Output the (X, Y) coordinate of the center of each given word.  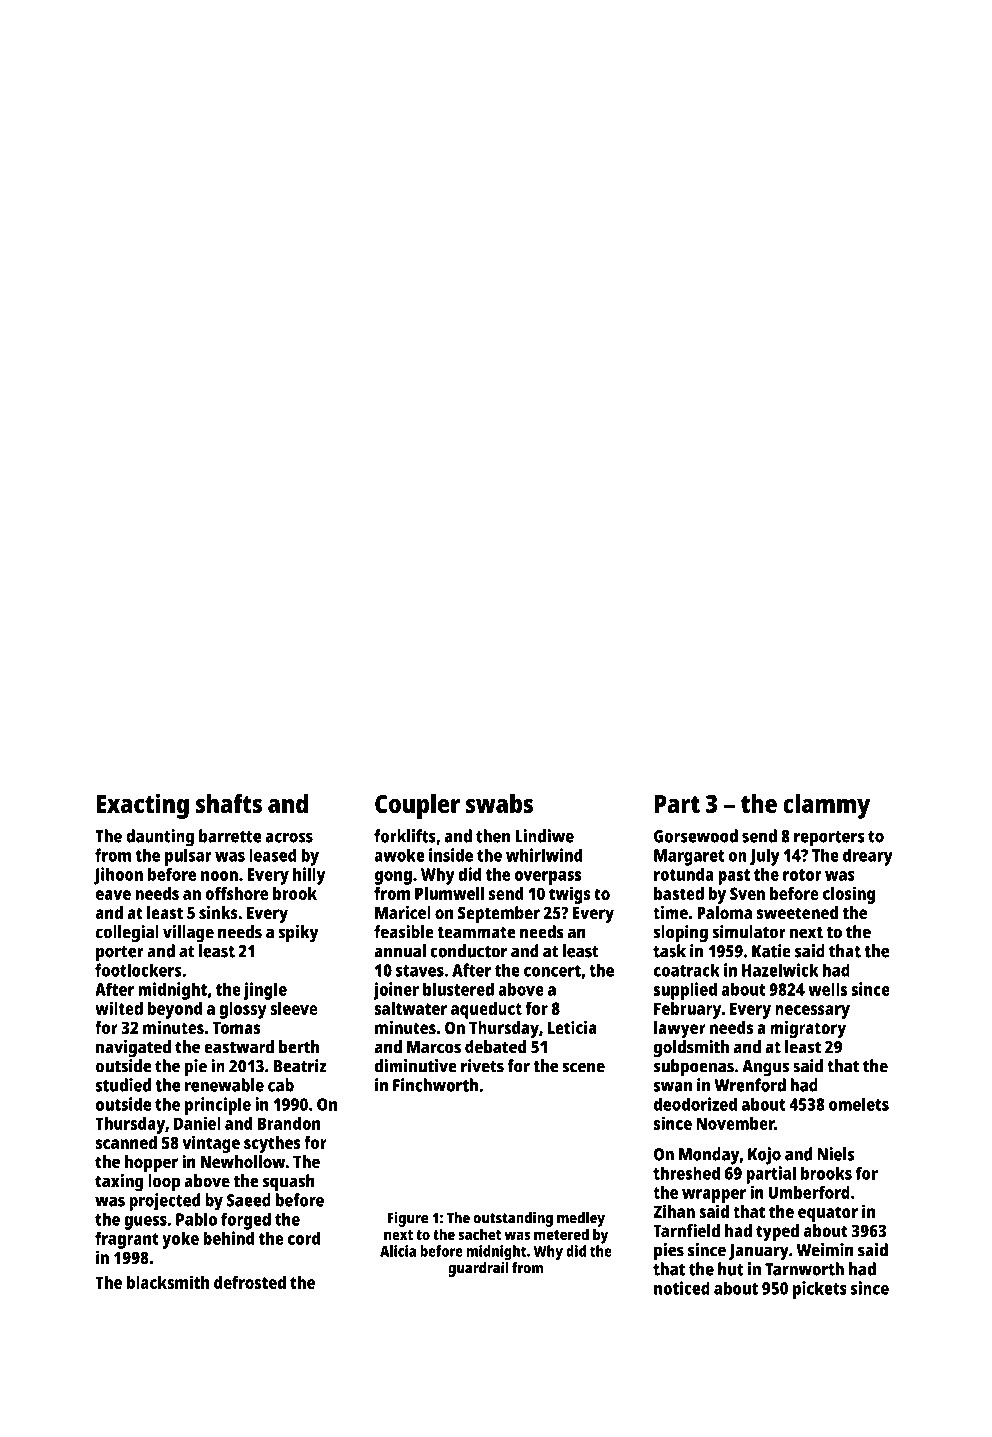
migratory (808, 1029)
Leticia (572, 1027)
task (669, 951)
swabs (499, 803)
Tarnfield (686, 1231)
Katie (771, 951)
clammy (826, 806)
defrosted (250, 1282)
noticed (682, 1288)
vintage (211, 1144)
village (188, 934)
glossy (243, 1010)
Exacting (143, 806)
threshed (686, 1173)
